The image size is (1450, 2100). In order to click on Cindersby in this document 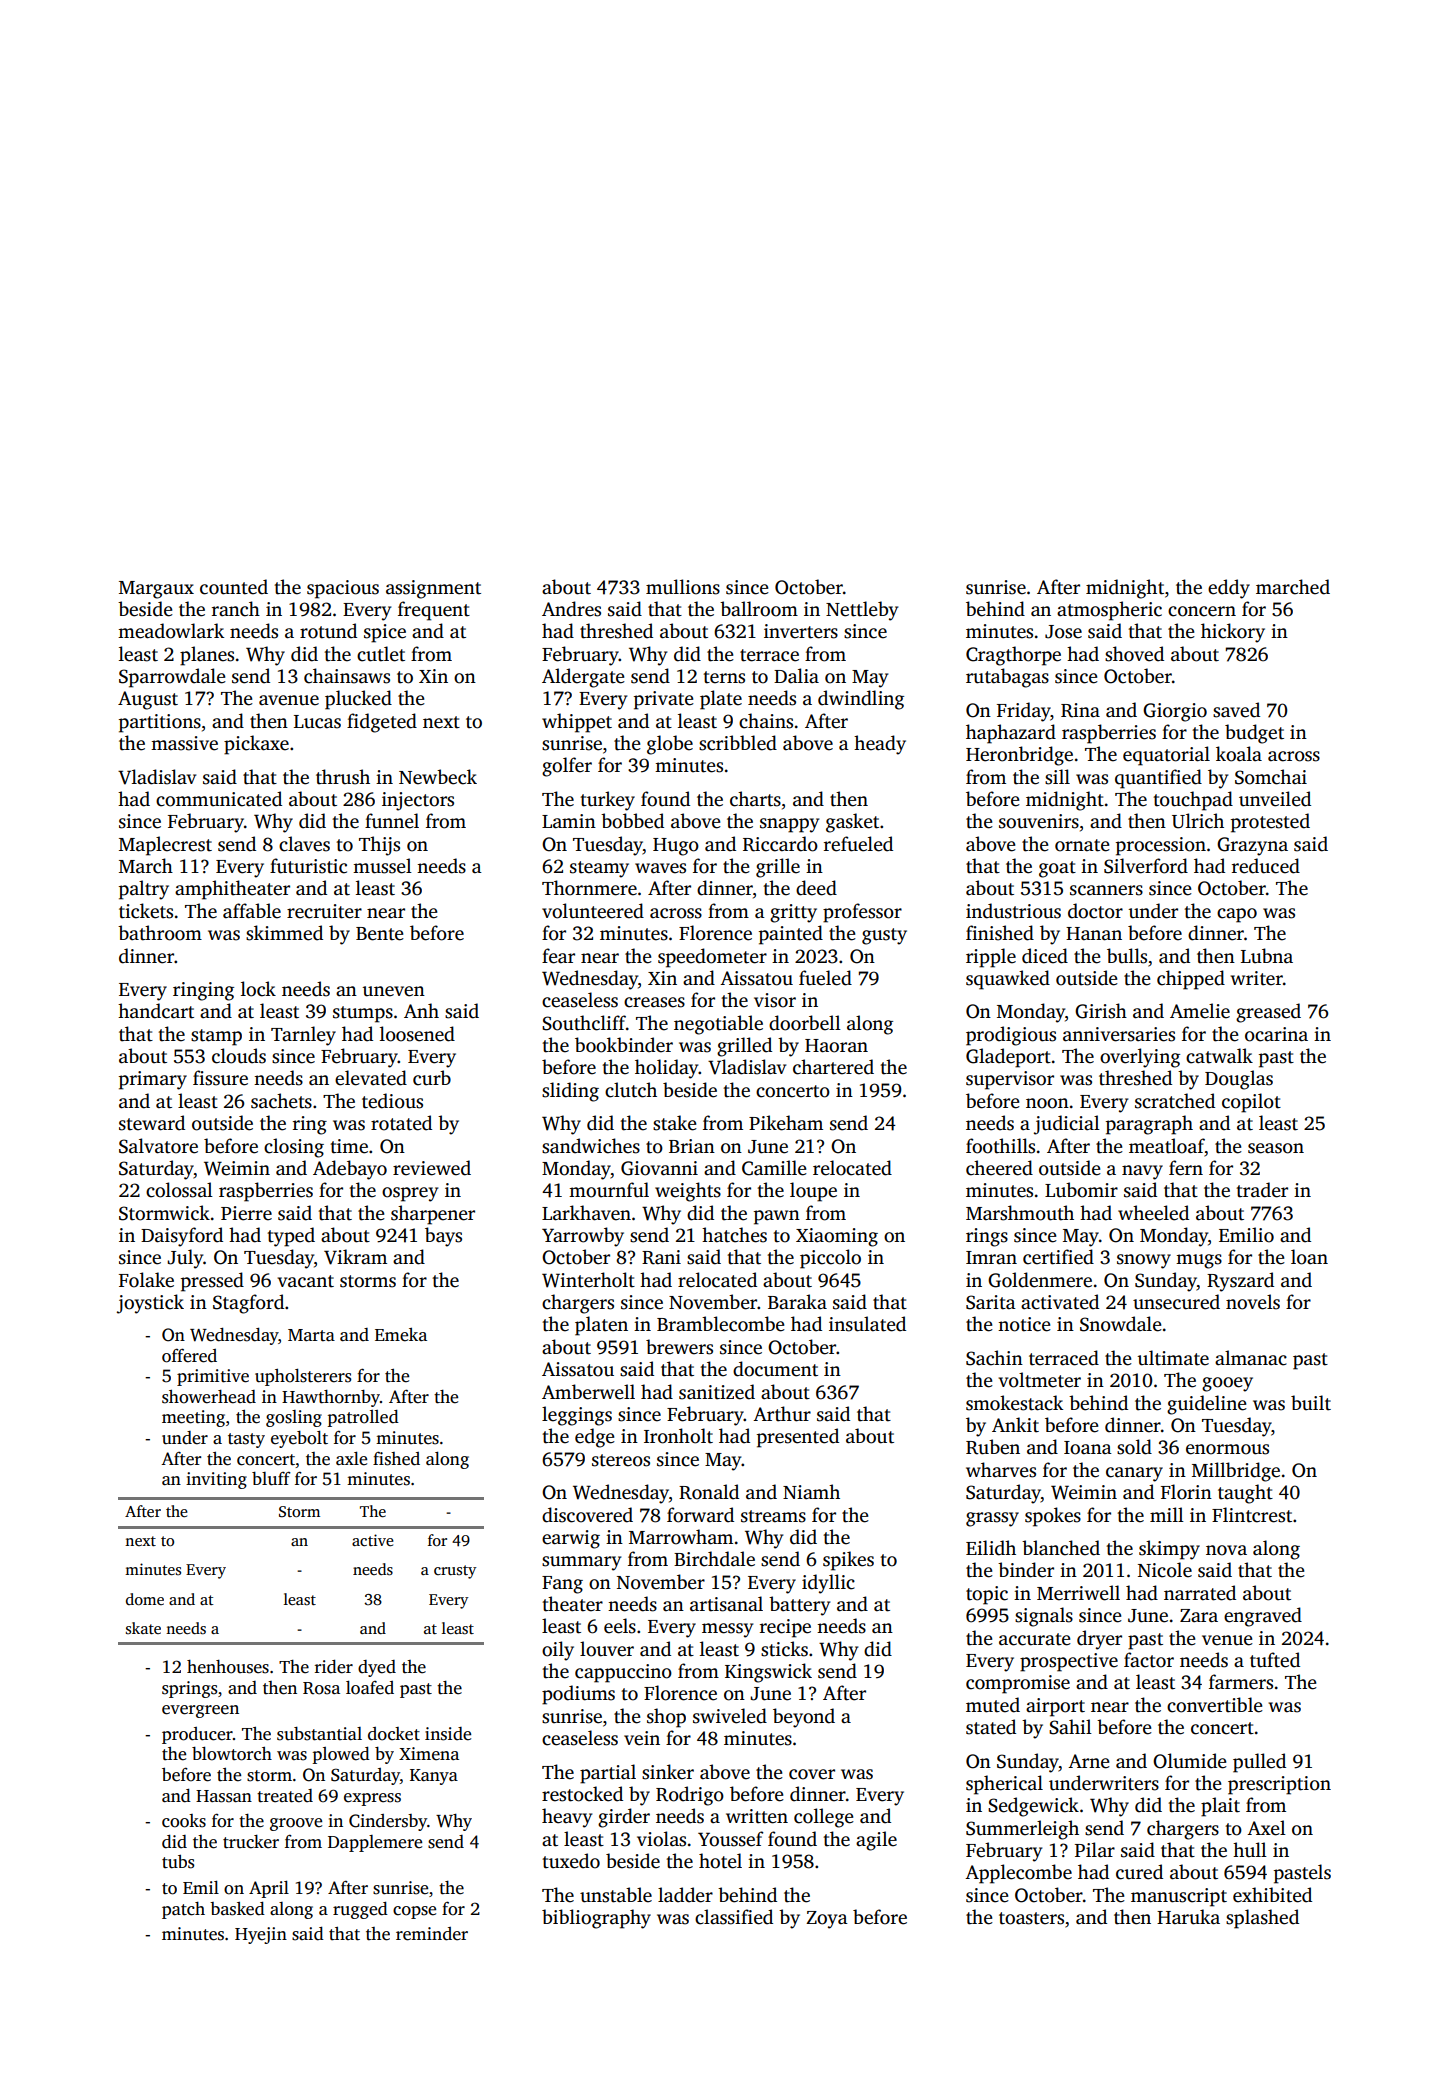, I will do `click(388, 1822)`.
